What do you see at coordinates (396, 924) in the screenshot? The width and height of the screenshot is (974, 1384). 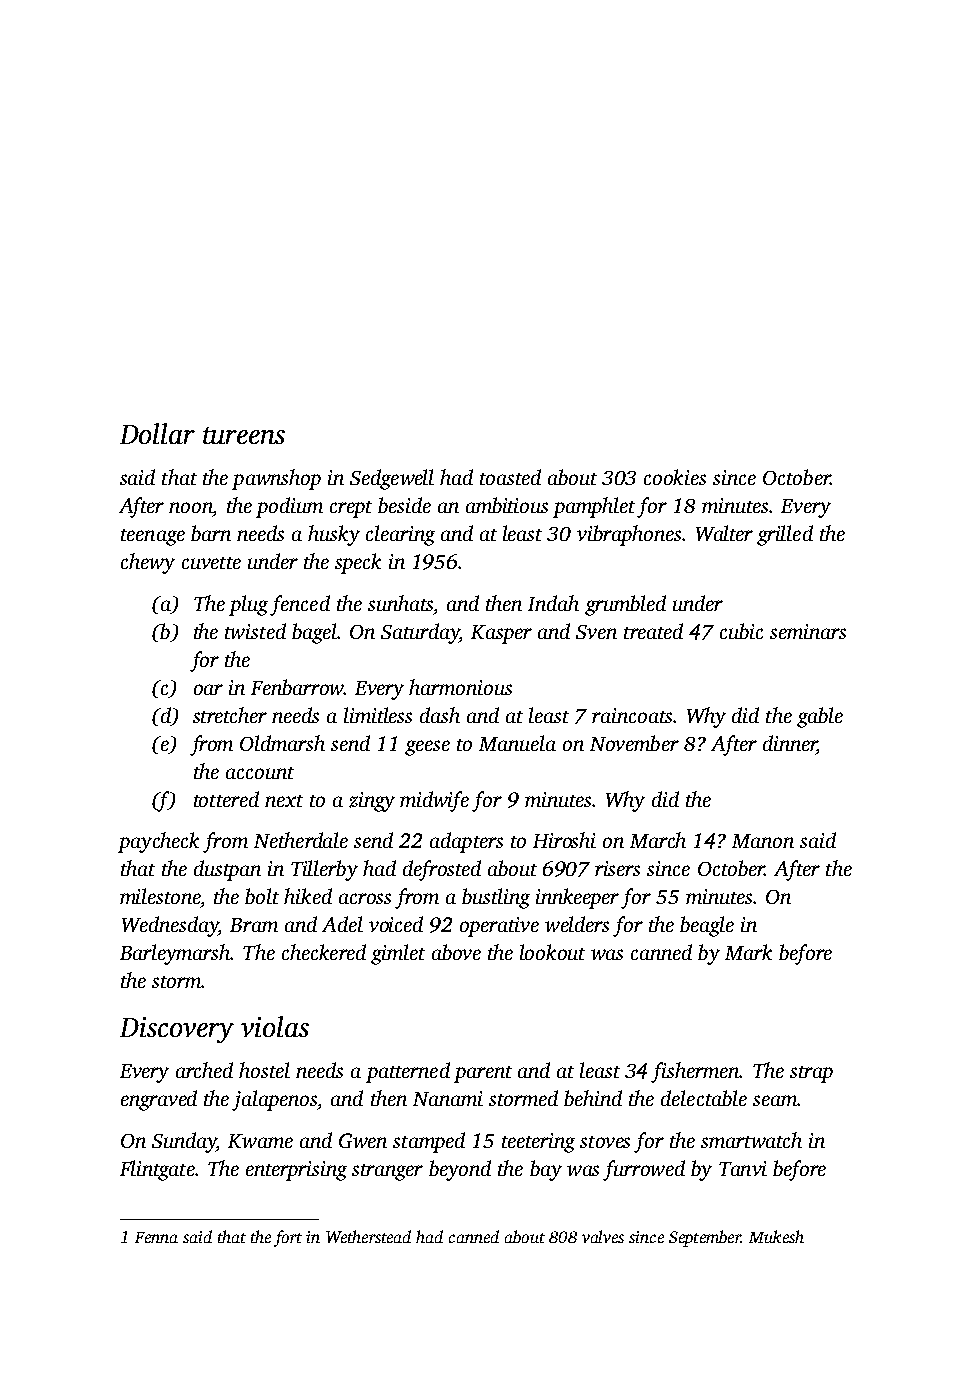 I see `voiced` at bounding box center [396, 924].
